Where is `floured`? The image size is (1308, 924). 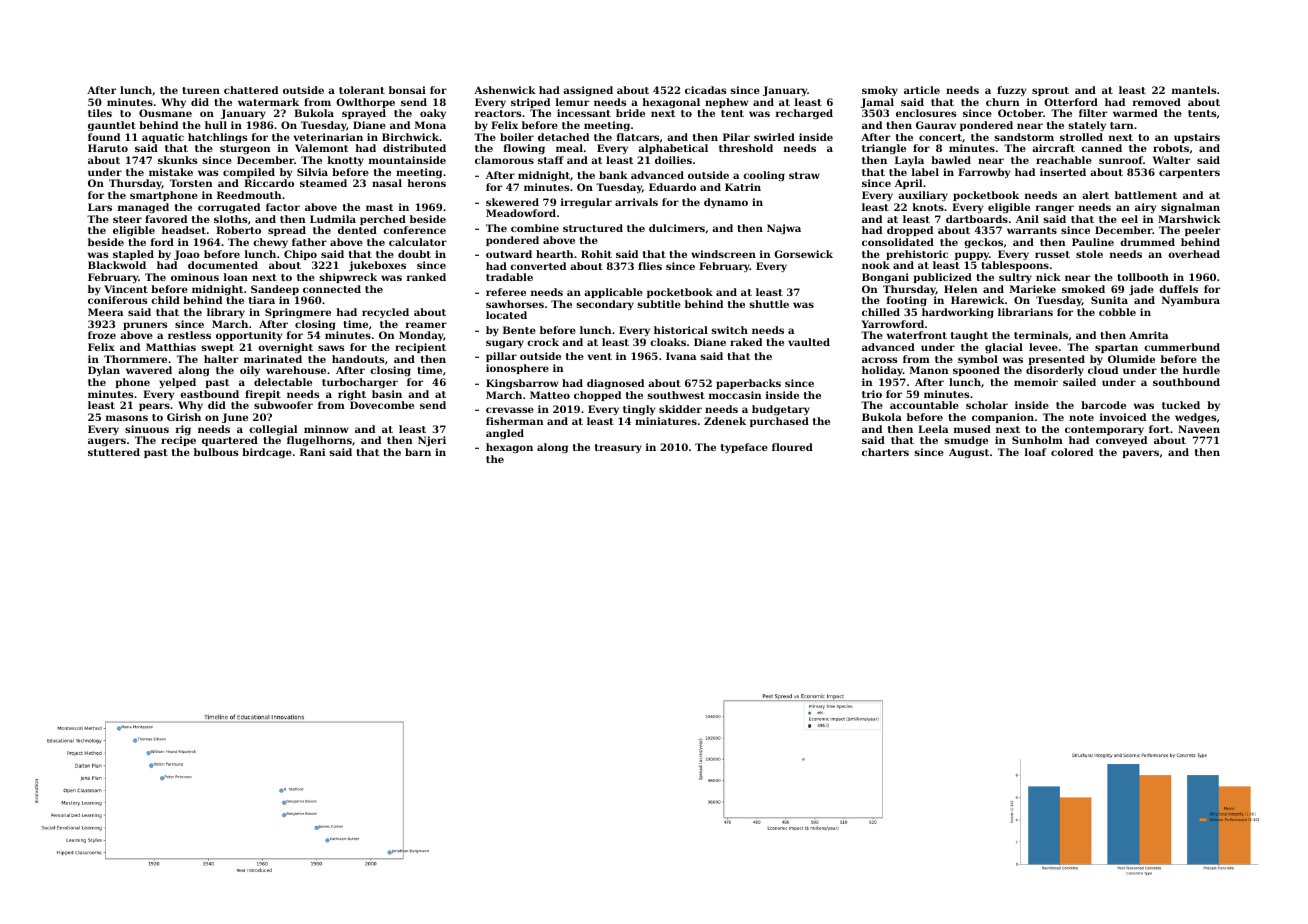 floured is located at coordinates (792, 447).
